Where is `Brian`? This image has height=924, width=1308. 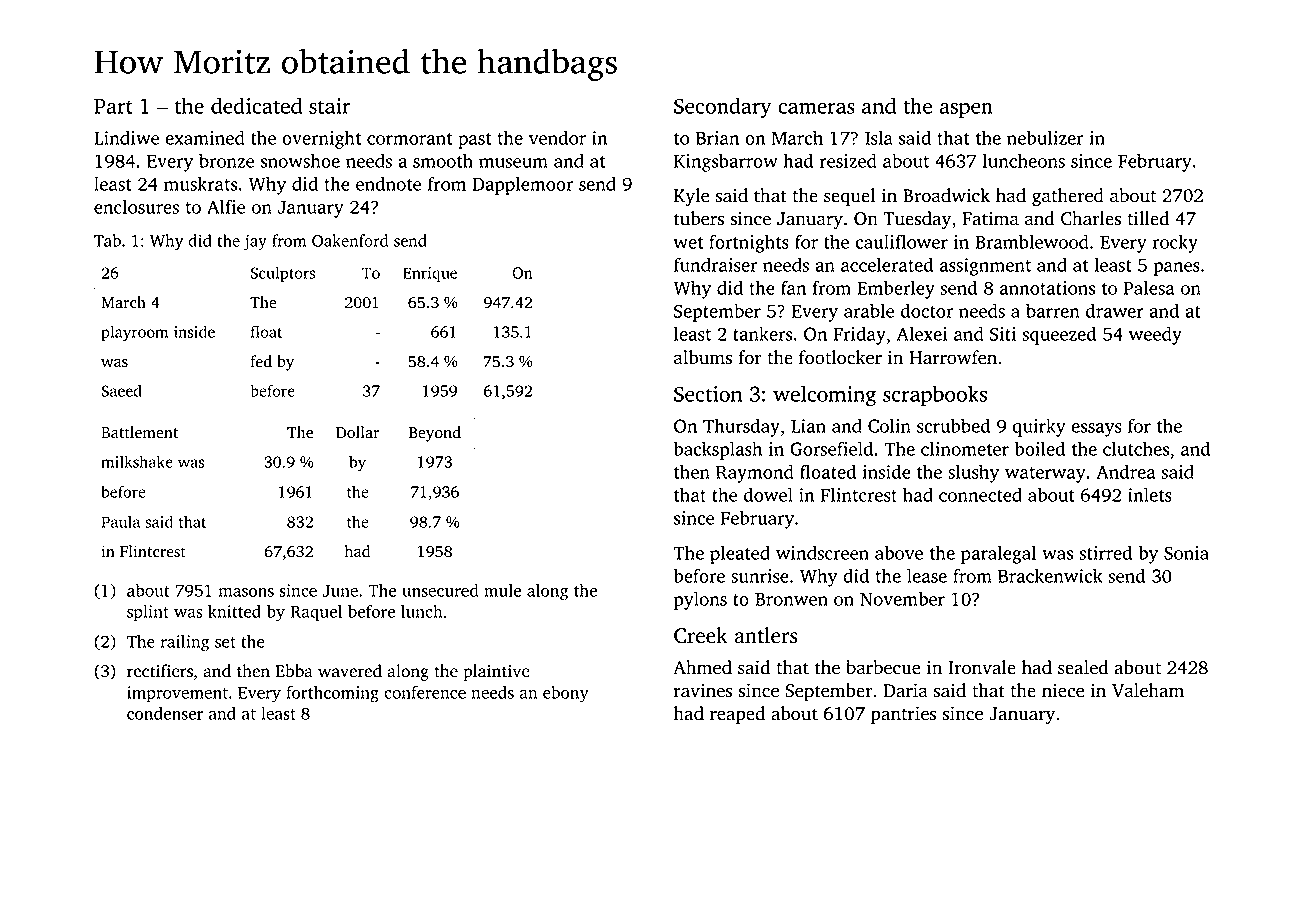 Brian is located at coordinates (717, 138).
